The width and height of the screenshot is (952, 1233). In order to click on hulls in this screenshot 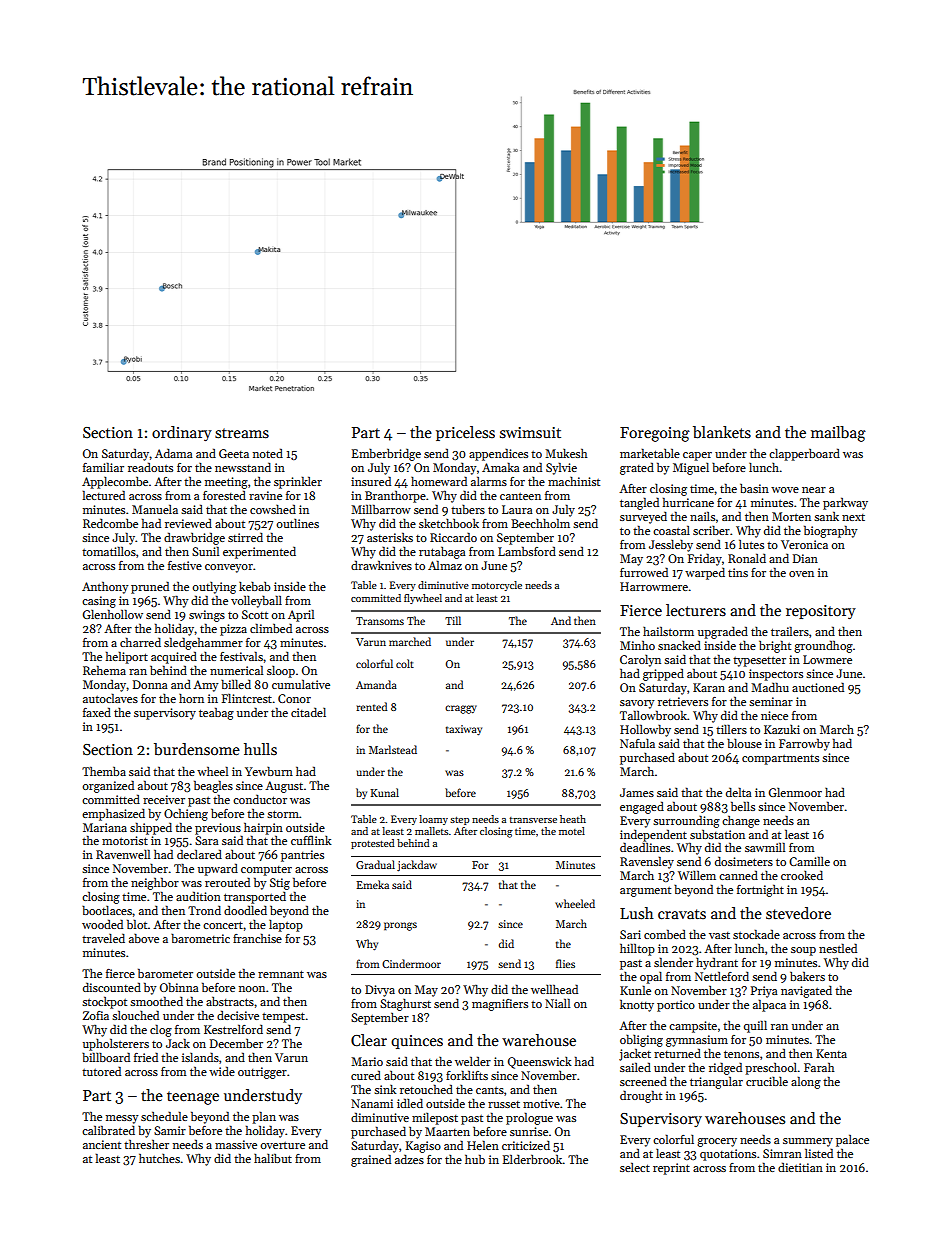, I will do `click(260, 749)`.
